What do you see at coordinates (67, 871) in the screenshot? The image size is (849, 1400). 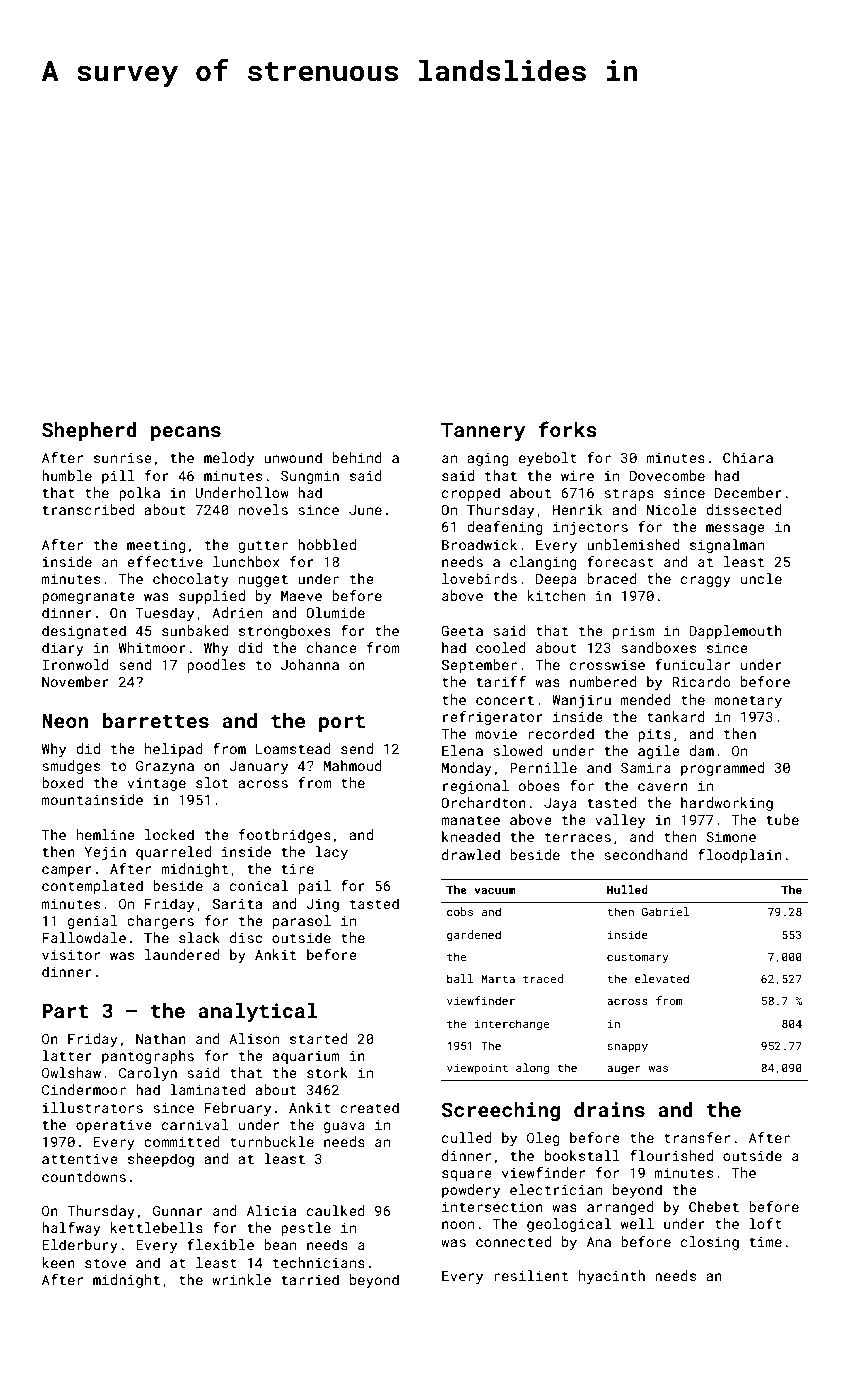 I see `camper` at bounding box center [67, 871].
